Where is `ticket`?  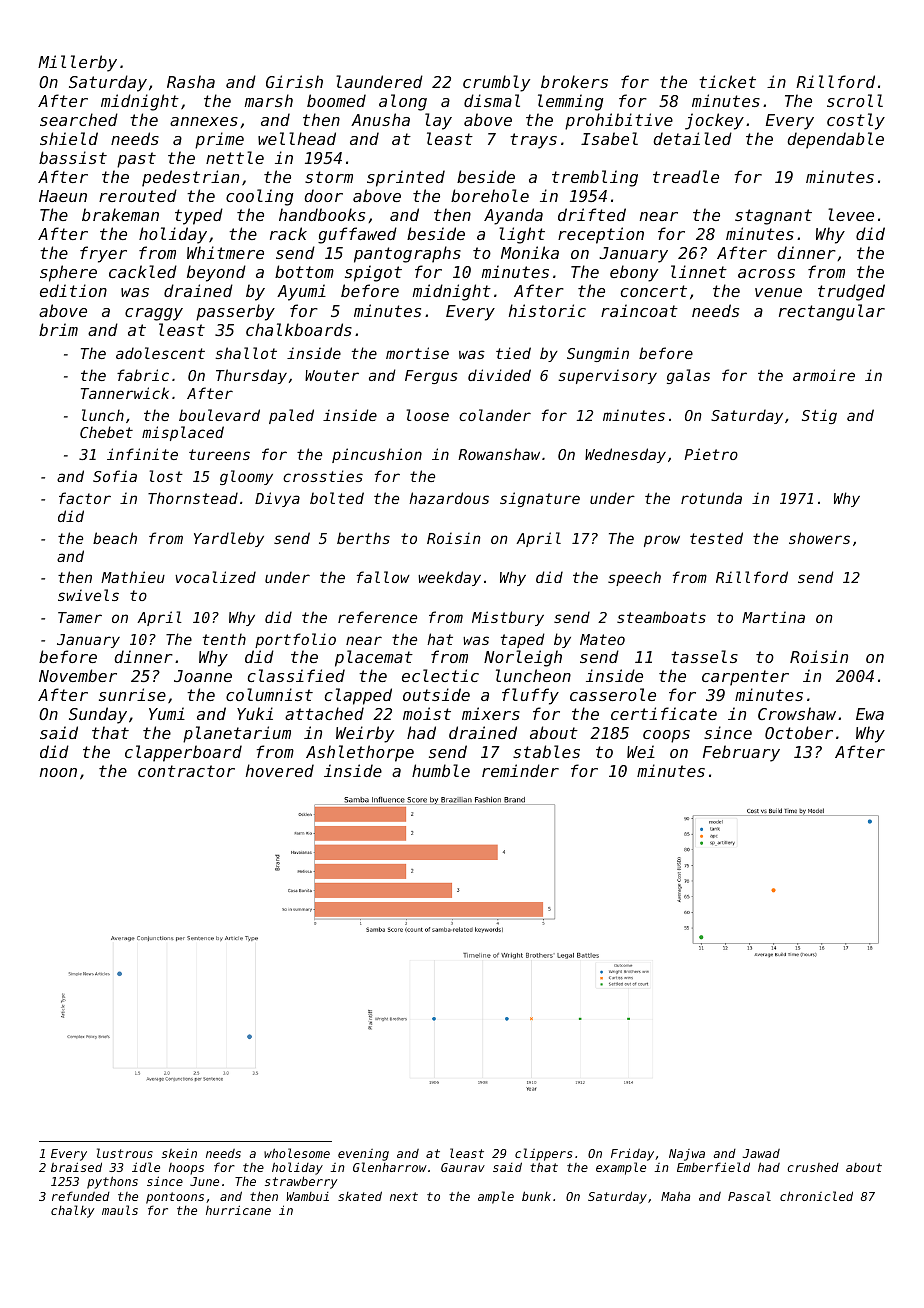
ticket is located at coordinates (727, 81).
